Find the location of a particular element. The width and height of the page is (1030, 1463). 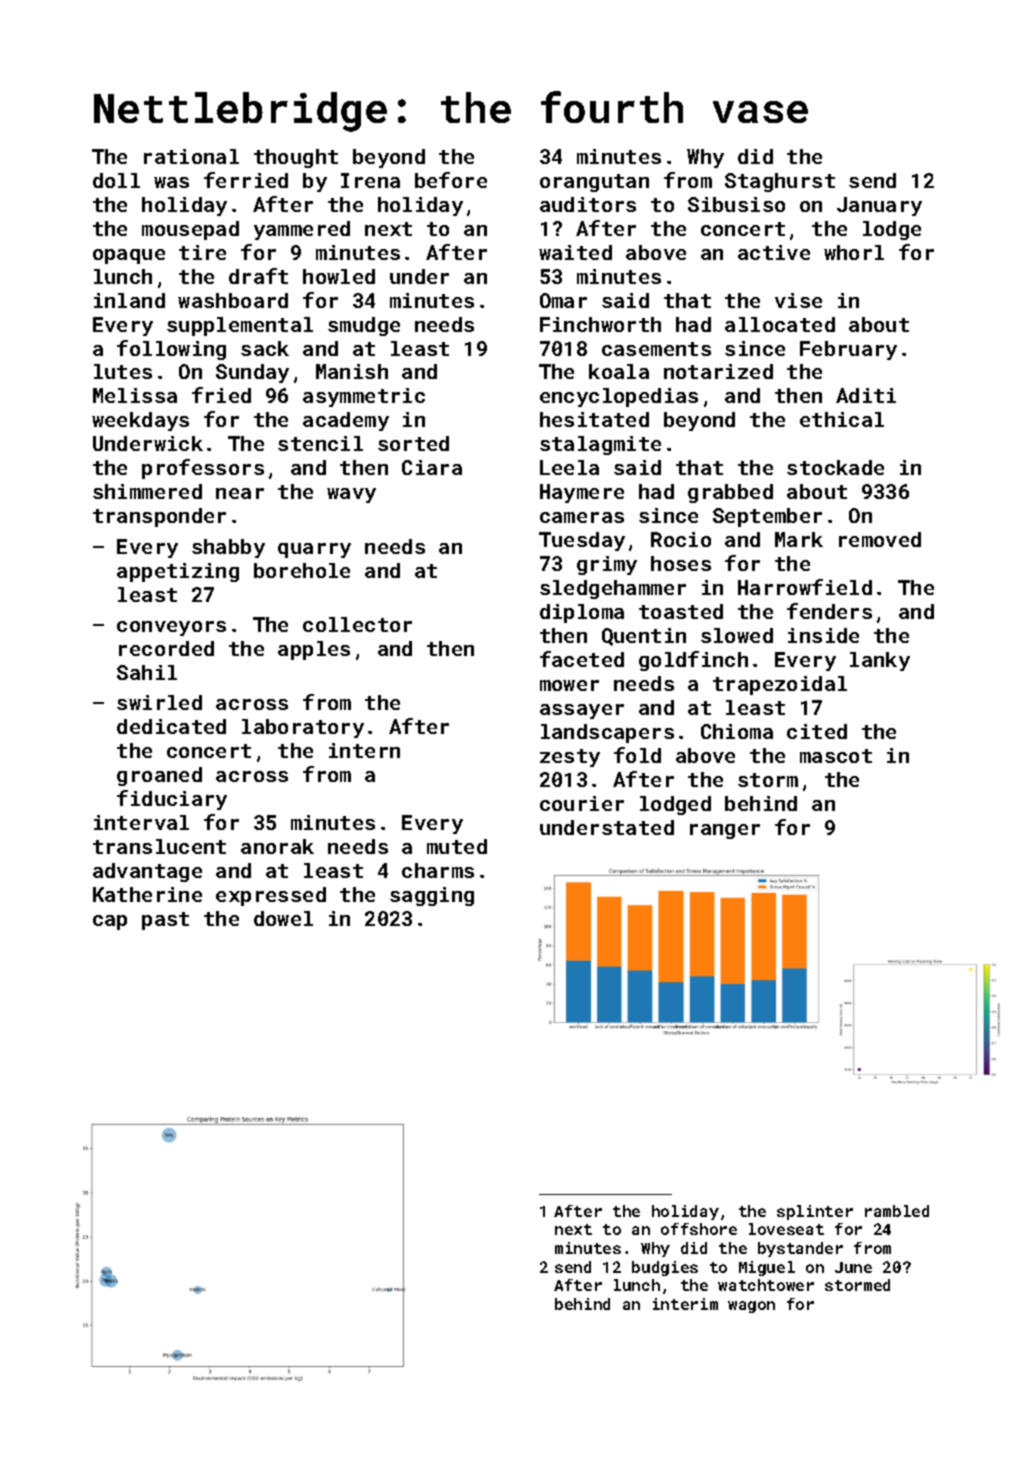

fold is located at coordinates (637, 755).
